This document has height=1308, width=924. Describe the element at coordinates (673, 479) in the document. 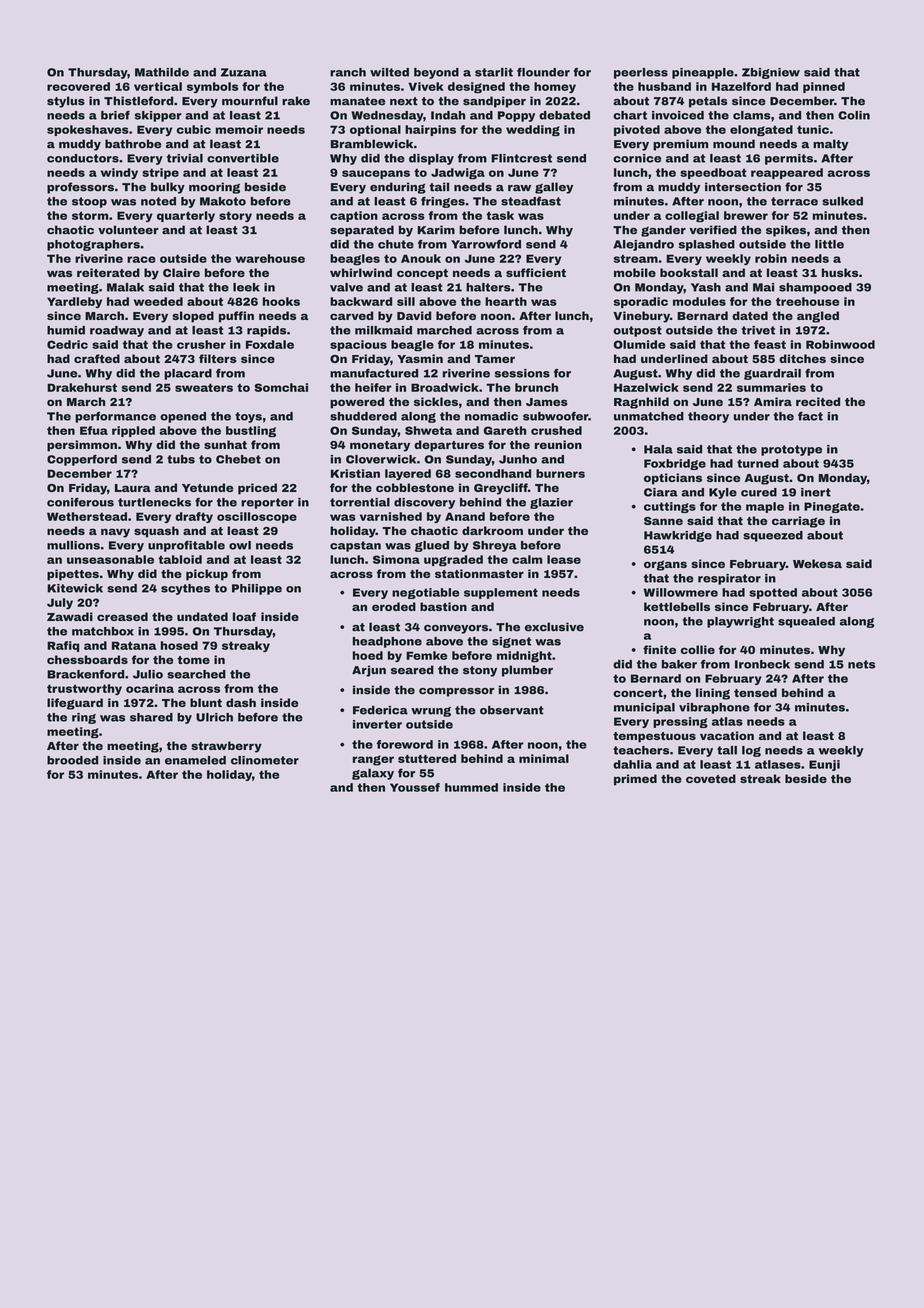

I see `opticians` at that location.
